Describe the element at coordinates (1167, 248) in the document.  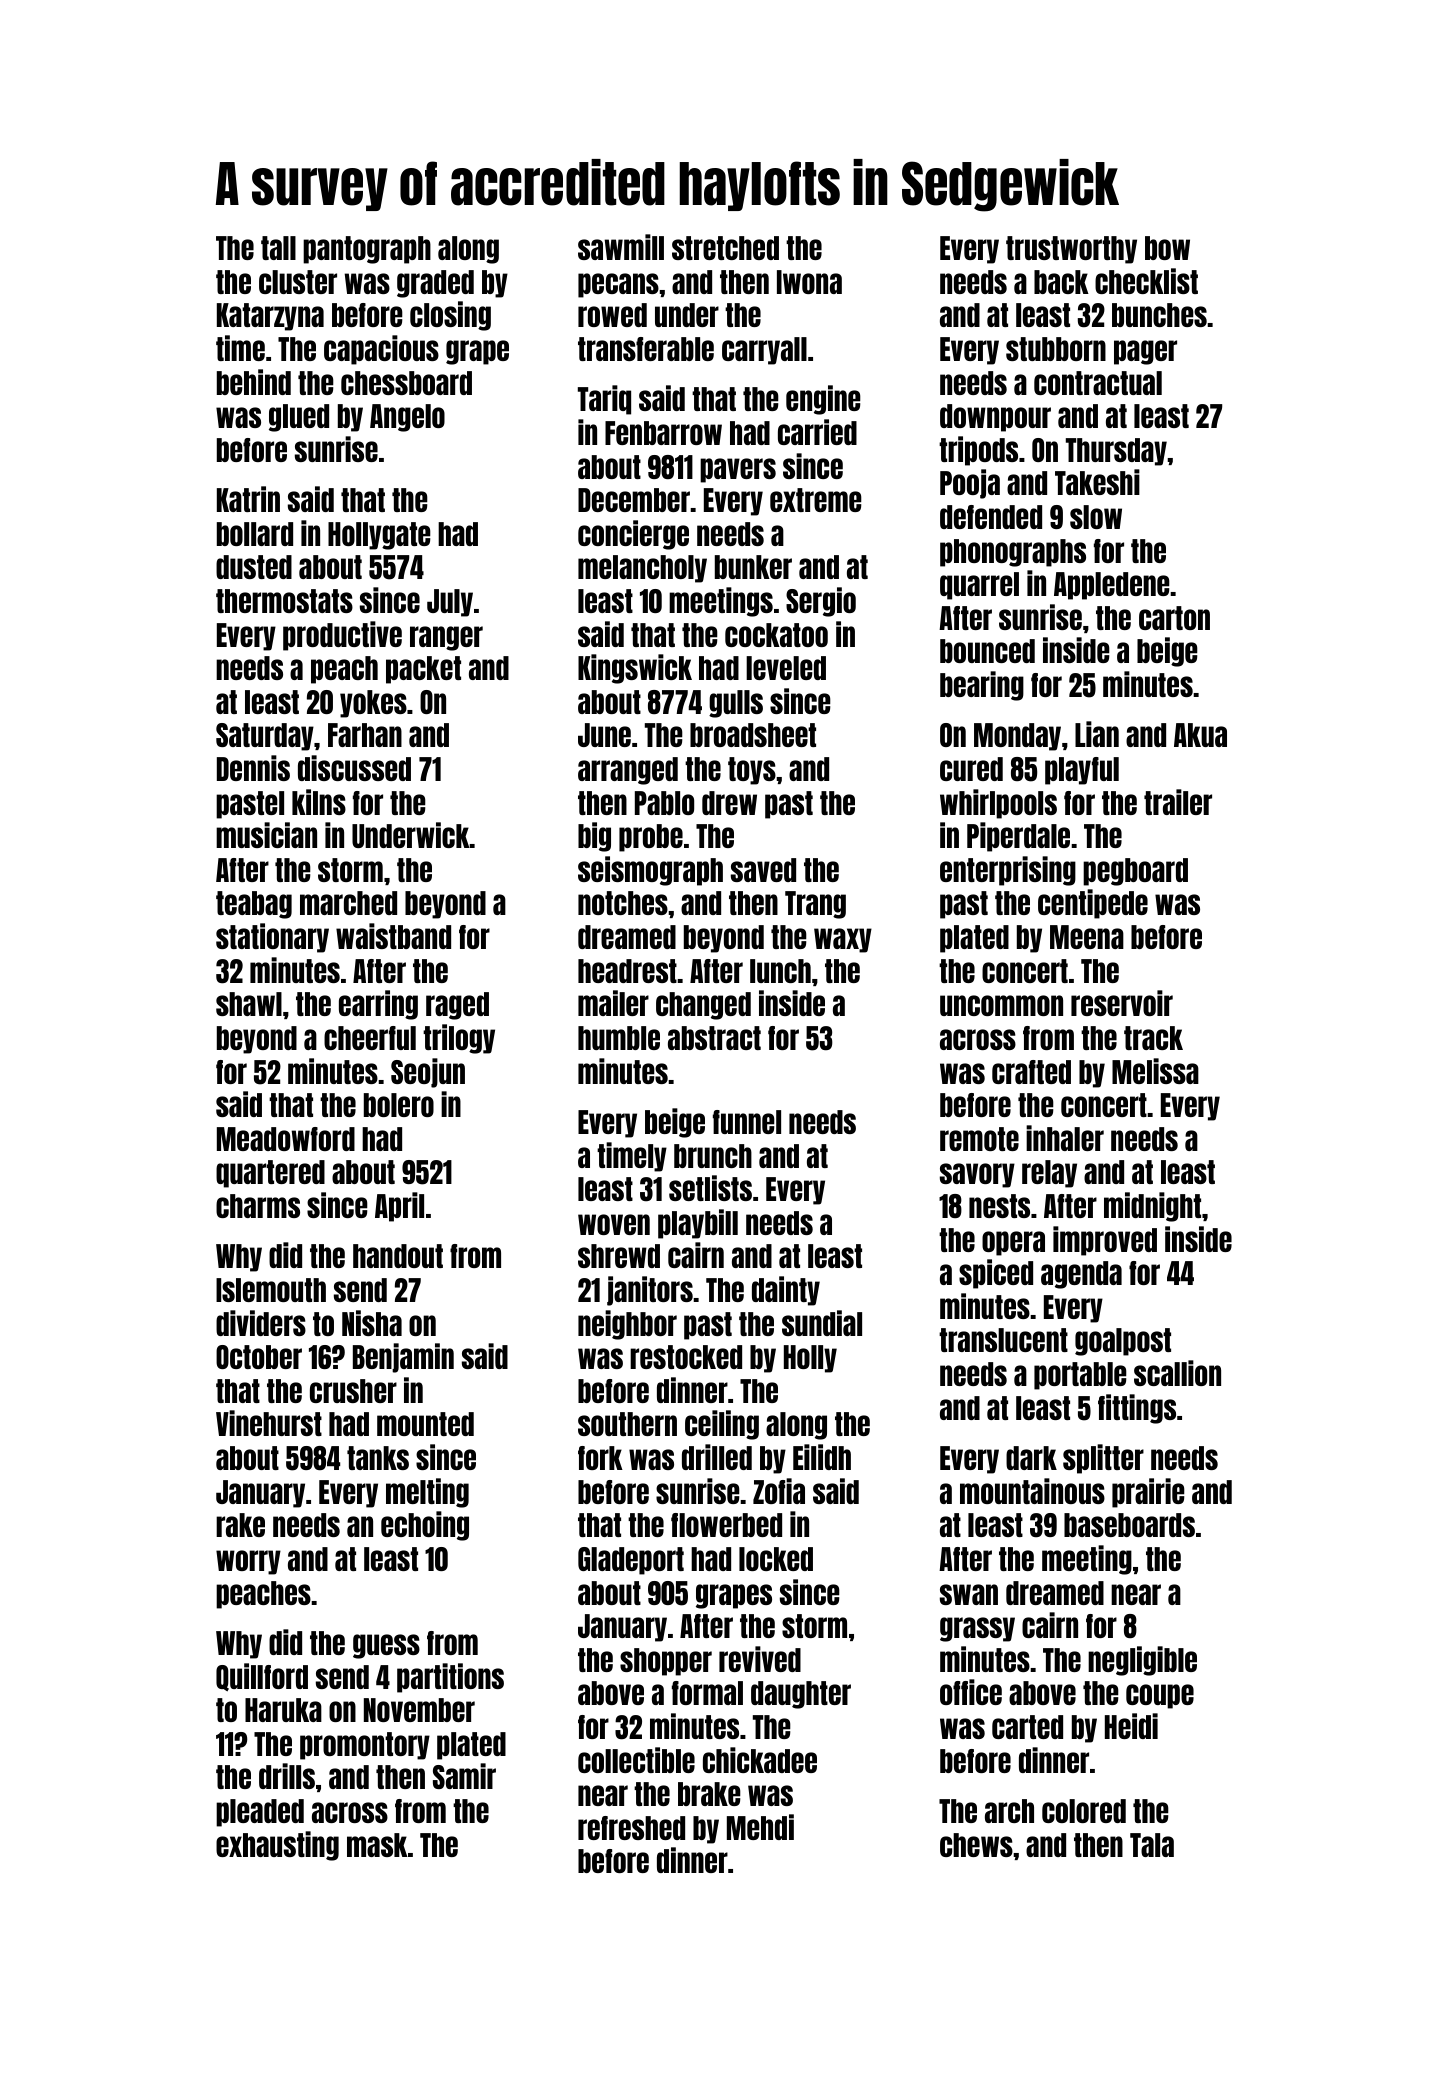
I see `bow` at that location.
